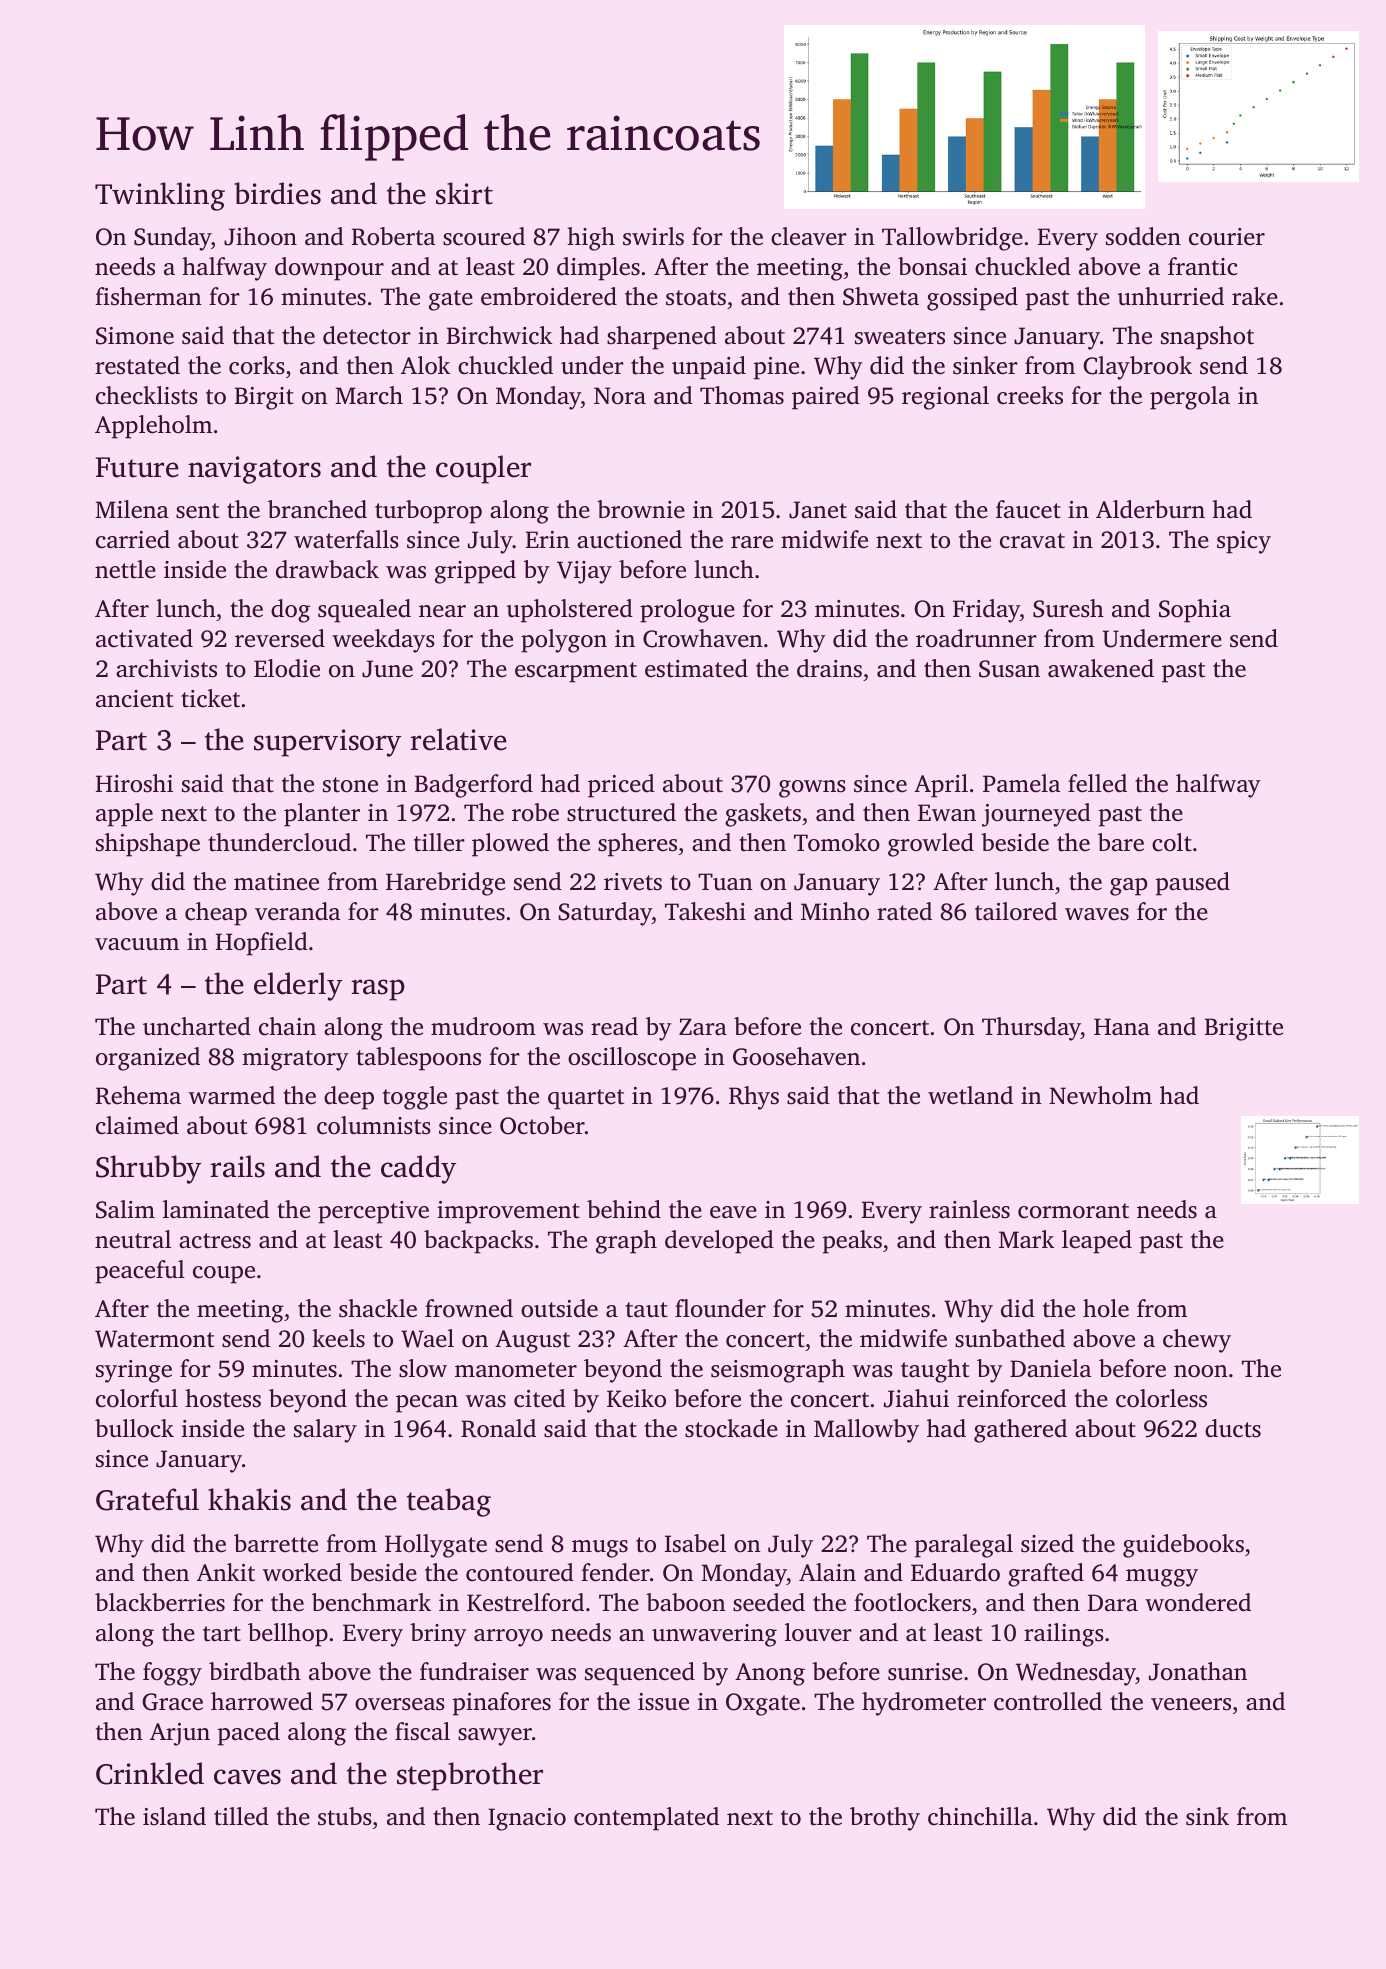 This document has width=1386, height=1969. What do you see at coordinates (1073, 1211) in the document?
I see `cormorant` at bounding box center [1073, 1211].
